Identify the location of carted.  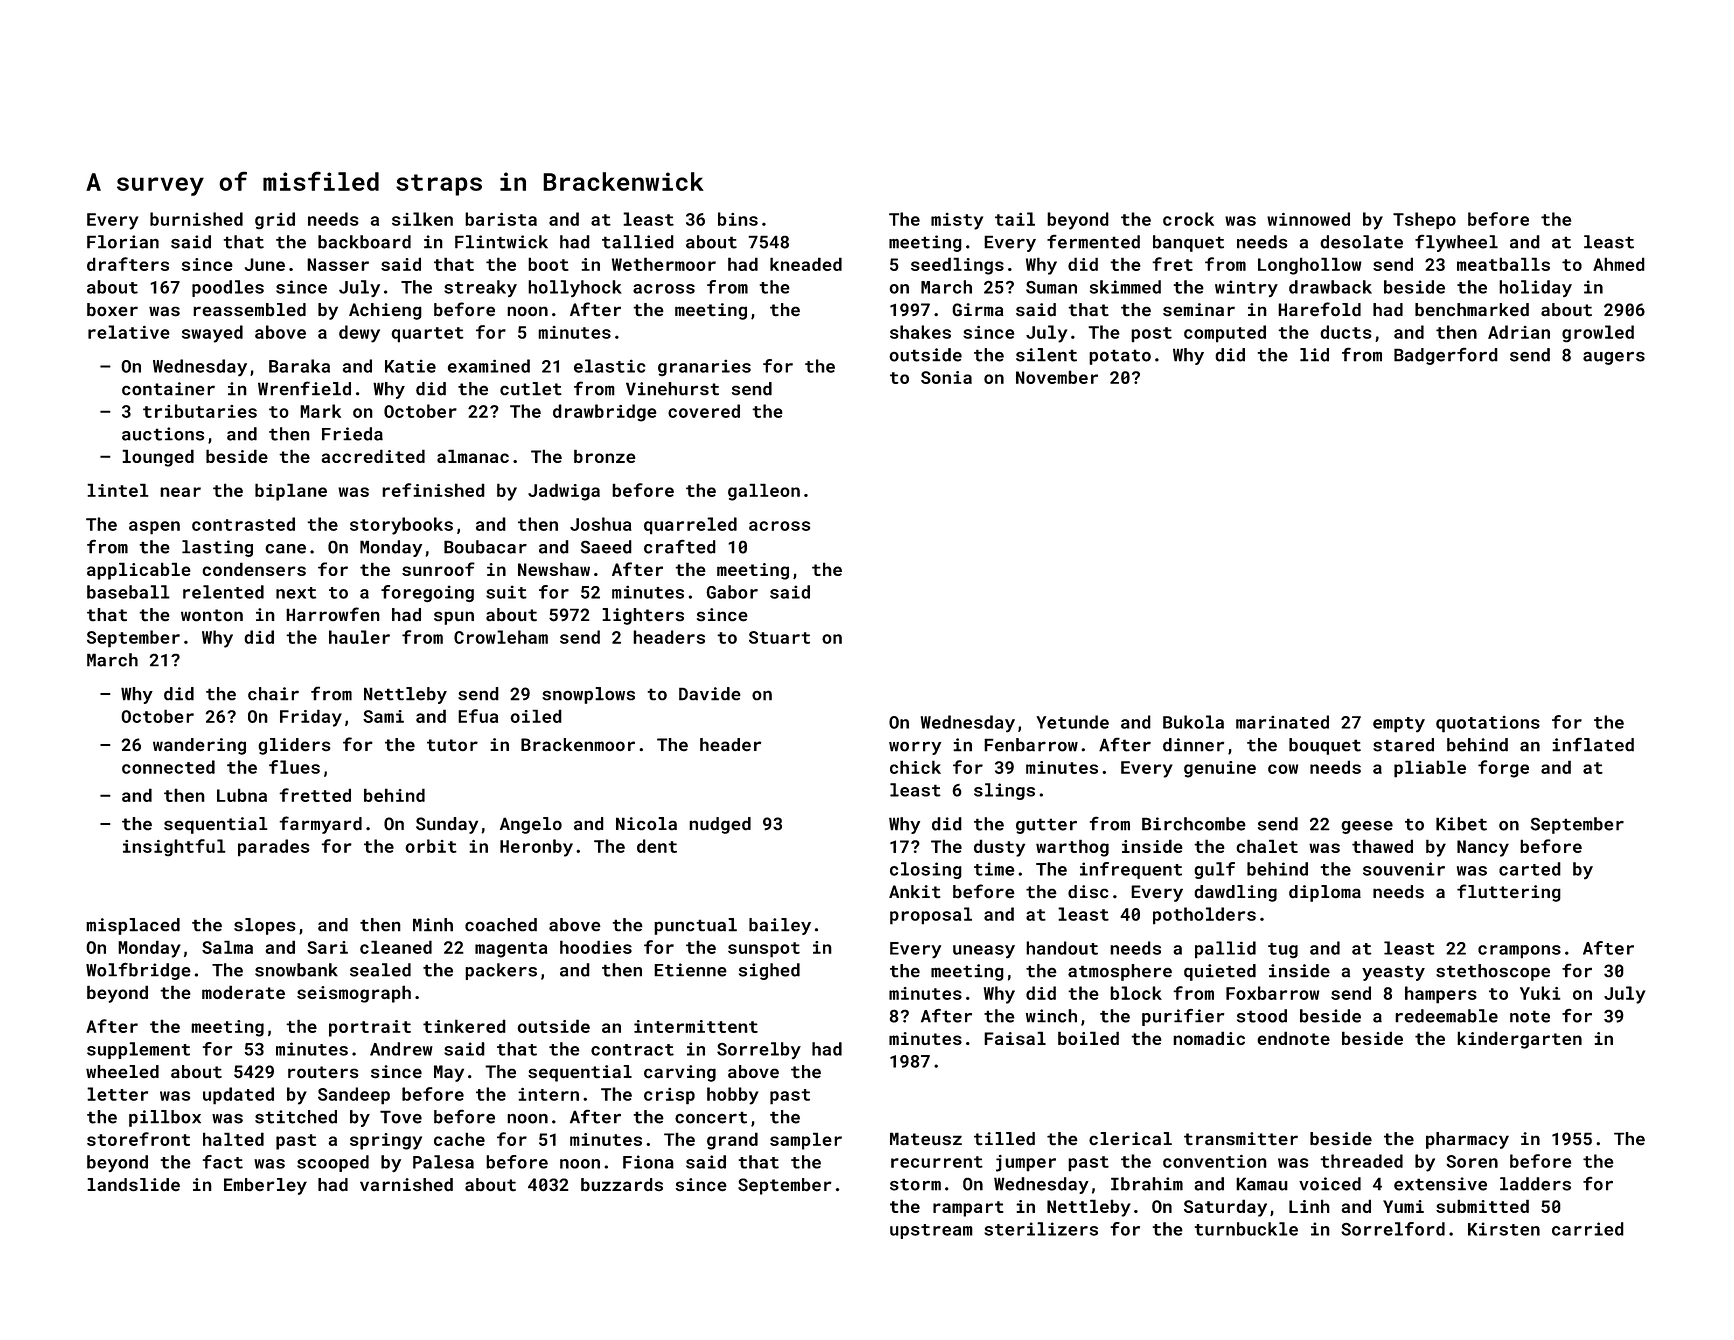
(1530, 869).
